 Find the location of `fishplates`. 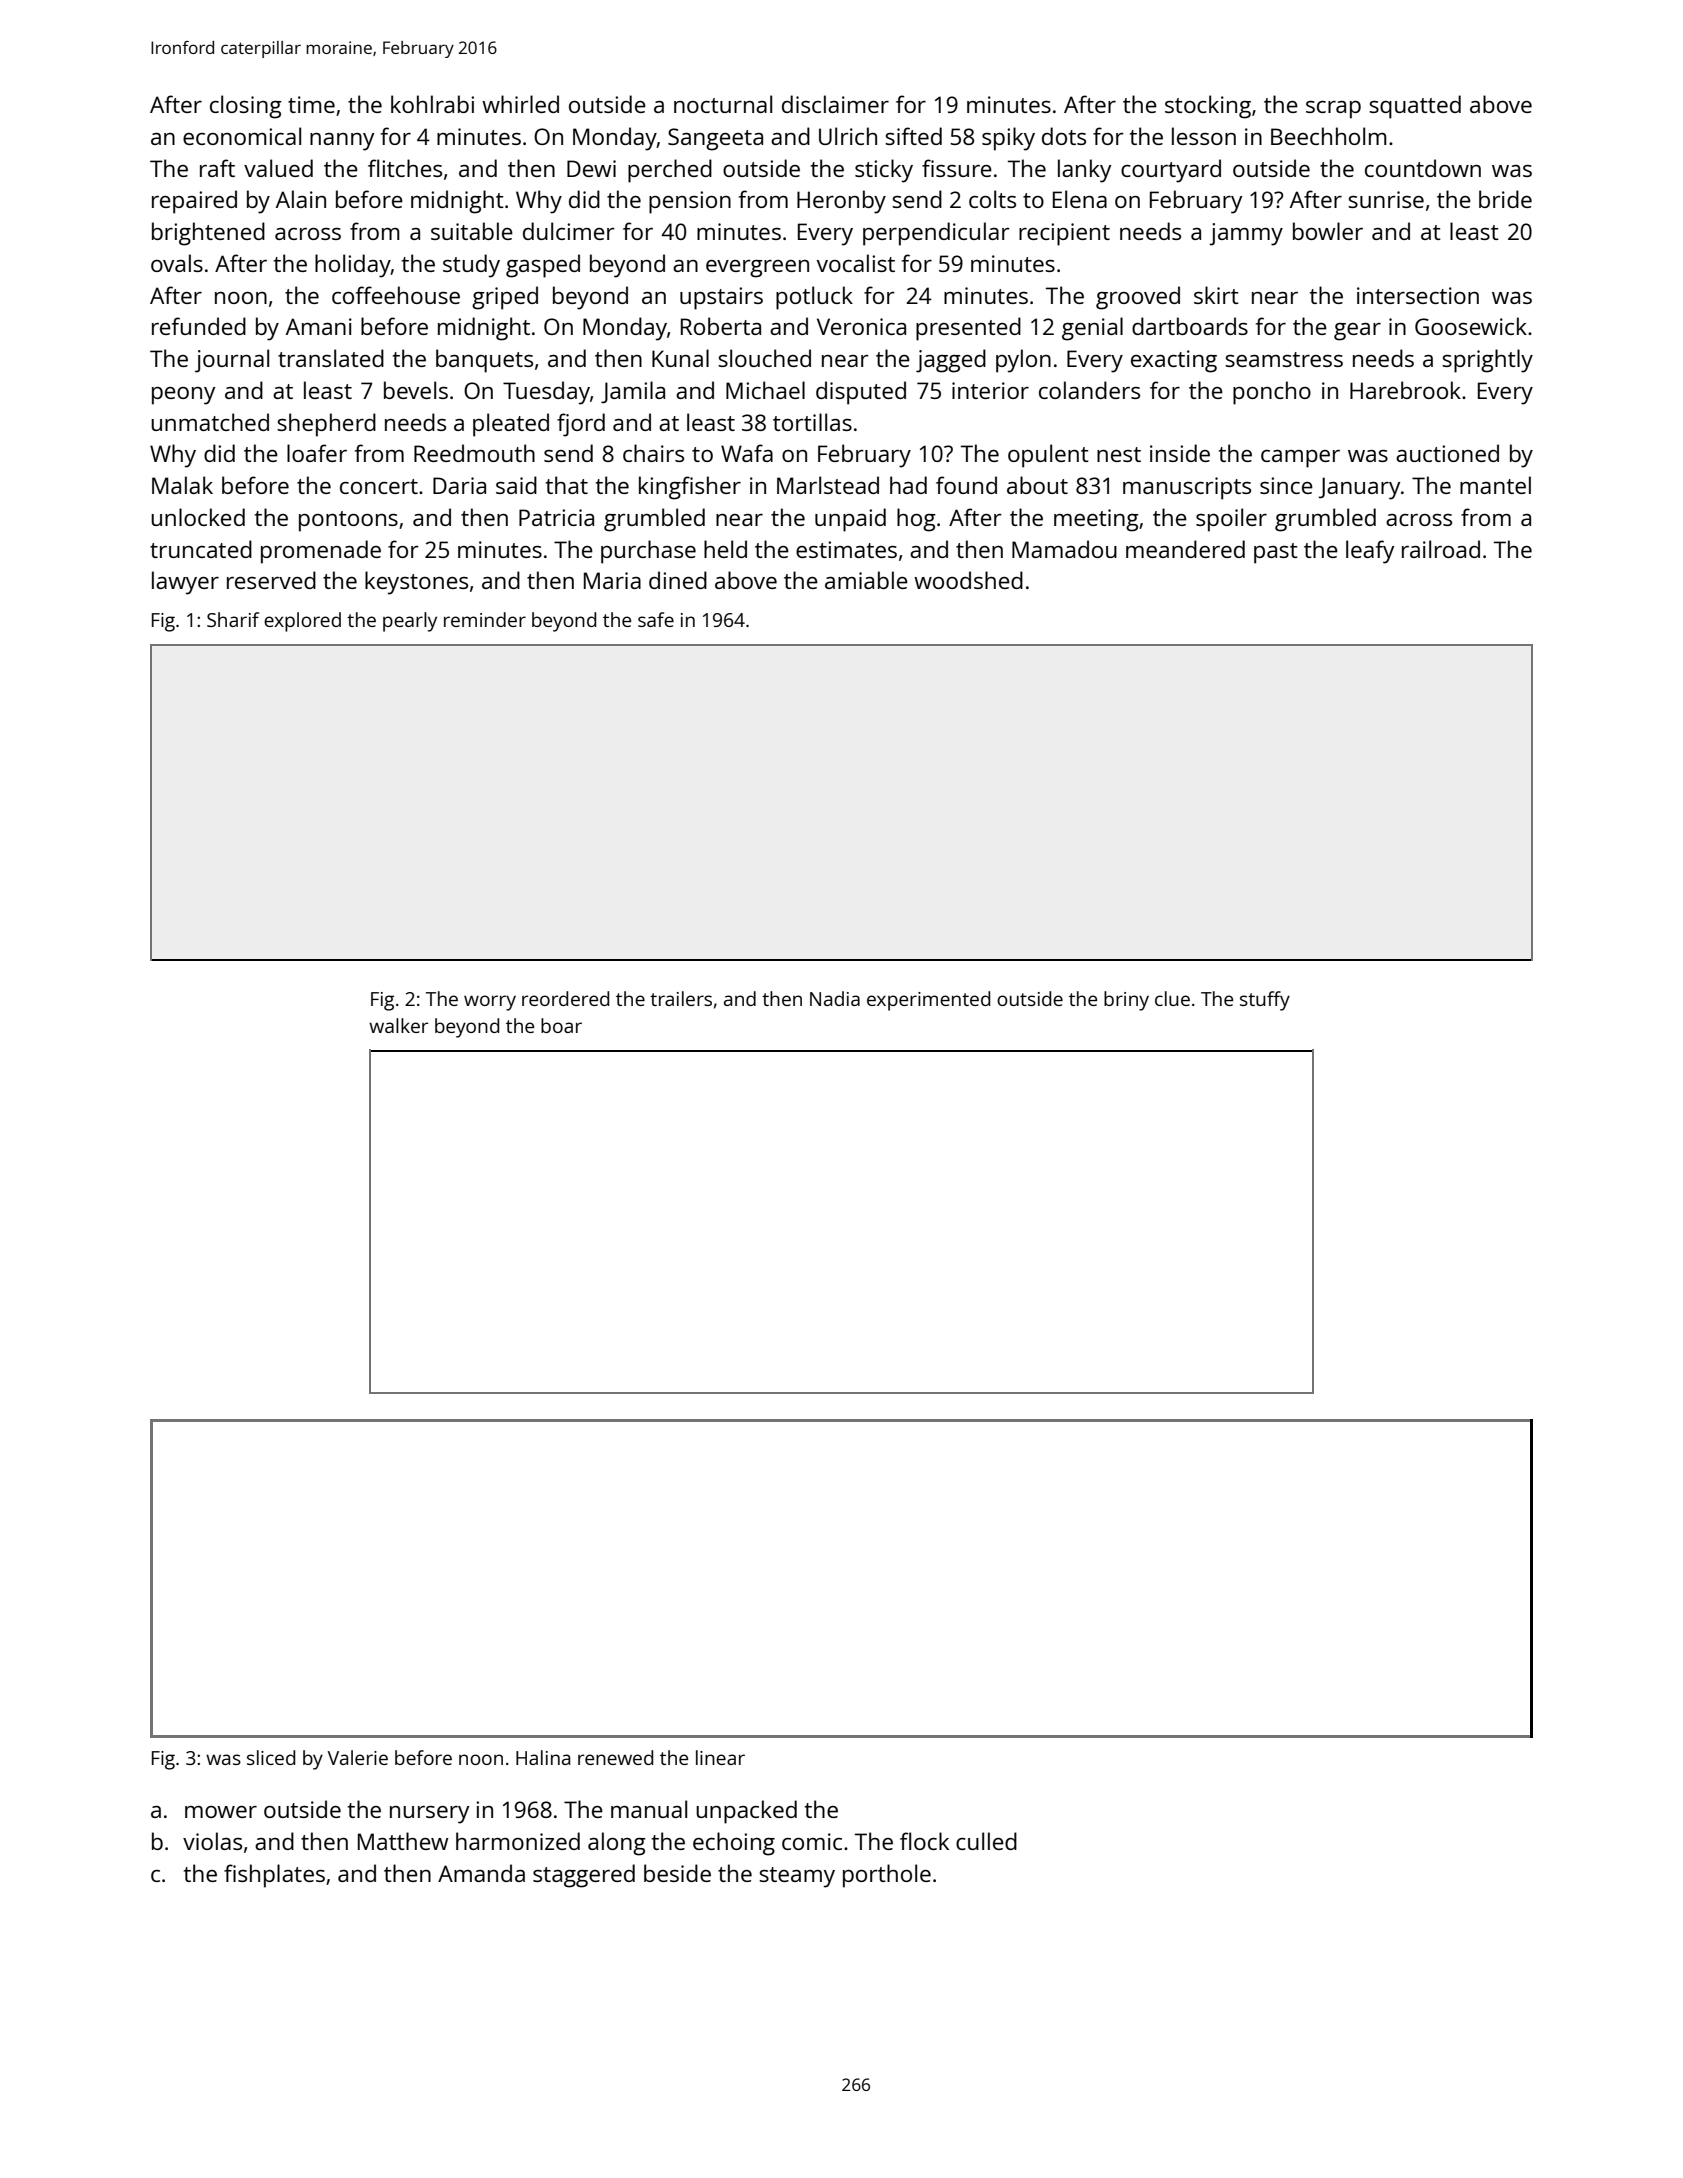

fishplates is located at coordinates (274, 1876).
